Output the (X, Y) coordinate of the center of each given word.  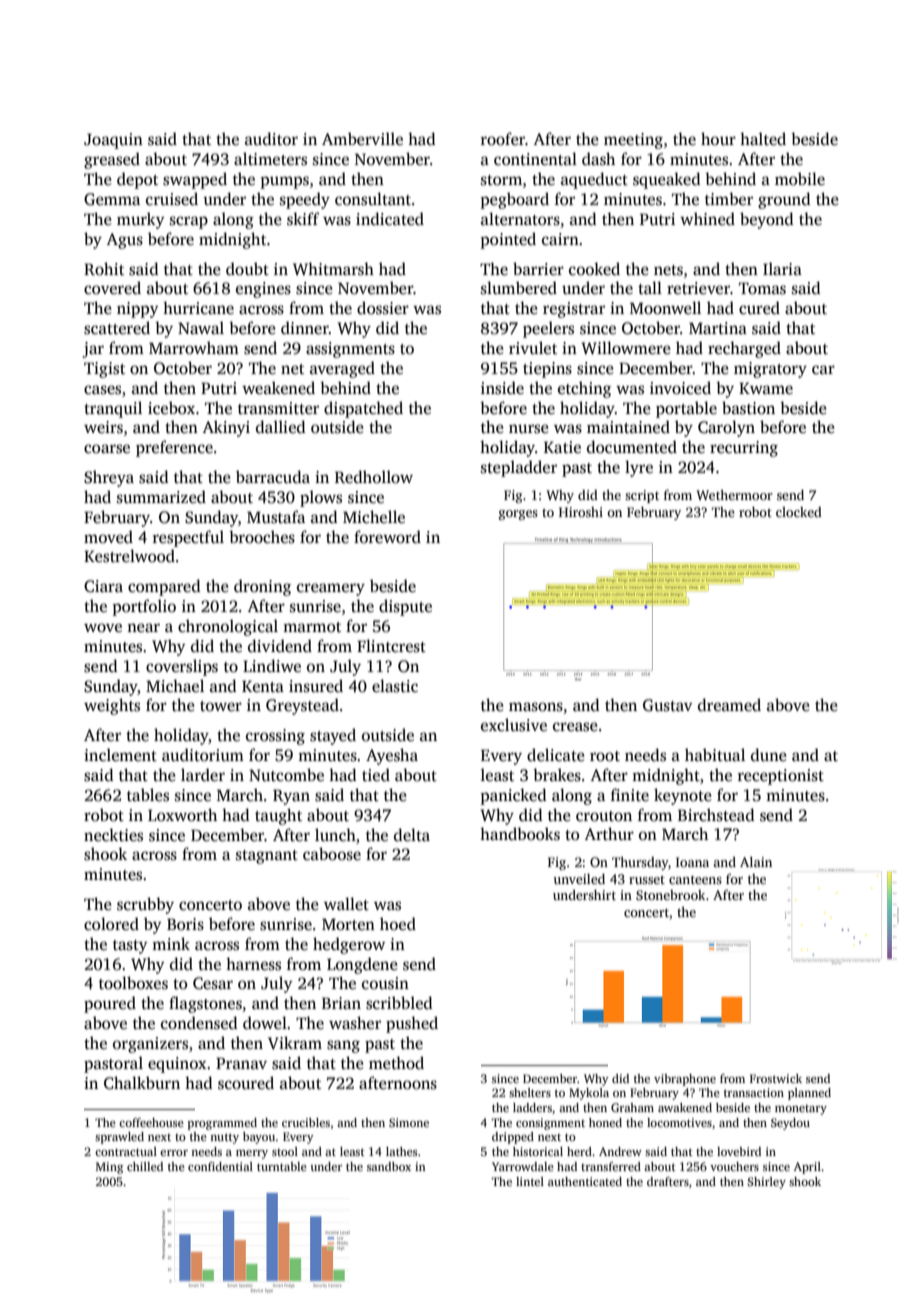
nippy (138, 310)
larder (203, 775)
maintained (628, 427)
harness (253, 964)
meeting (633, 141)
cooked (594, 269)
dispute (405, 607)
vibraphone (685, 1080)
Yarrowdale (523, 1166)
